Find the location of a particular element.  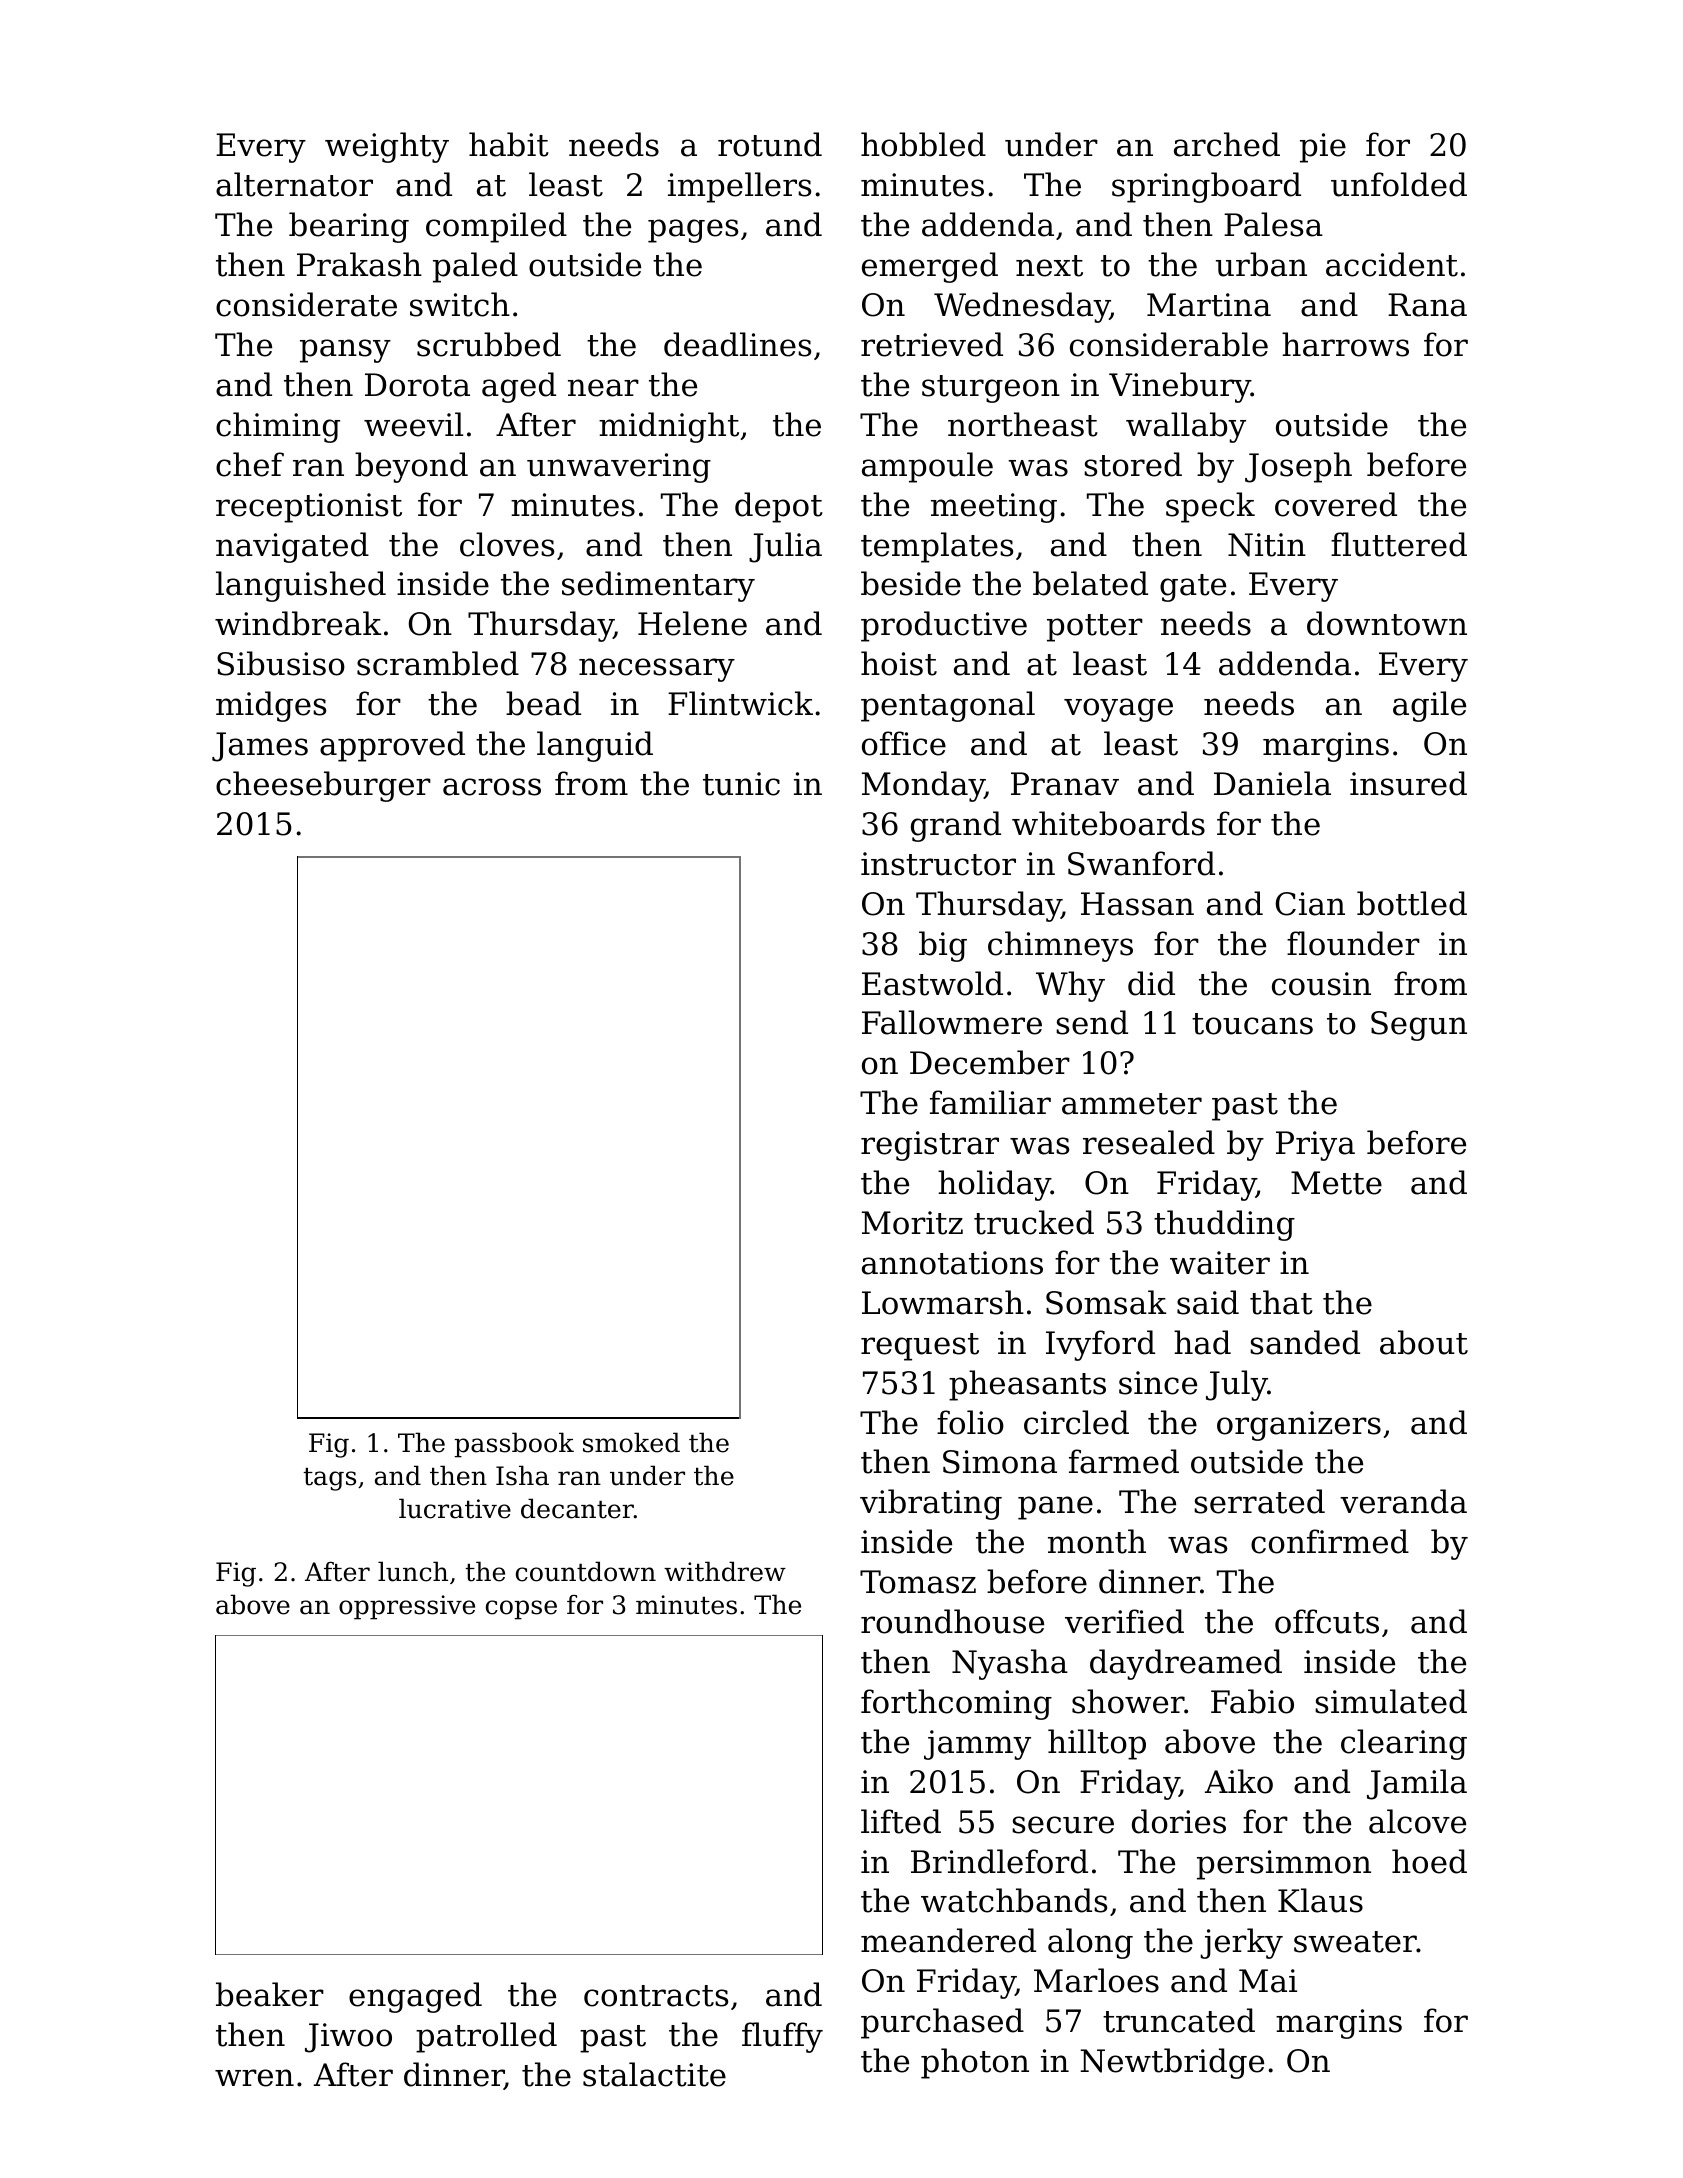

across is located at coordinates (492, 787).
